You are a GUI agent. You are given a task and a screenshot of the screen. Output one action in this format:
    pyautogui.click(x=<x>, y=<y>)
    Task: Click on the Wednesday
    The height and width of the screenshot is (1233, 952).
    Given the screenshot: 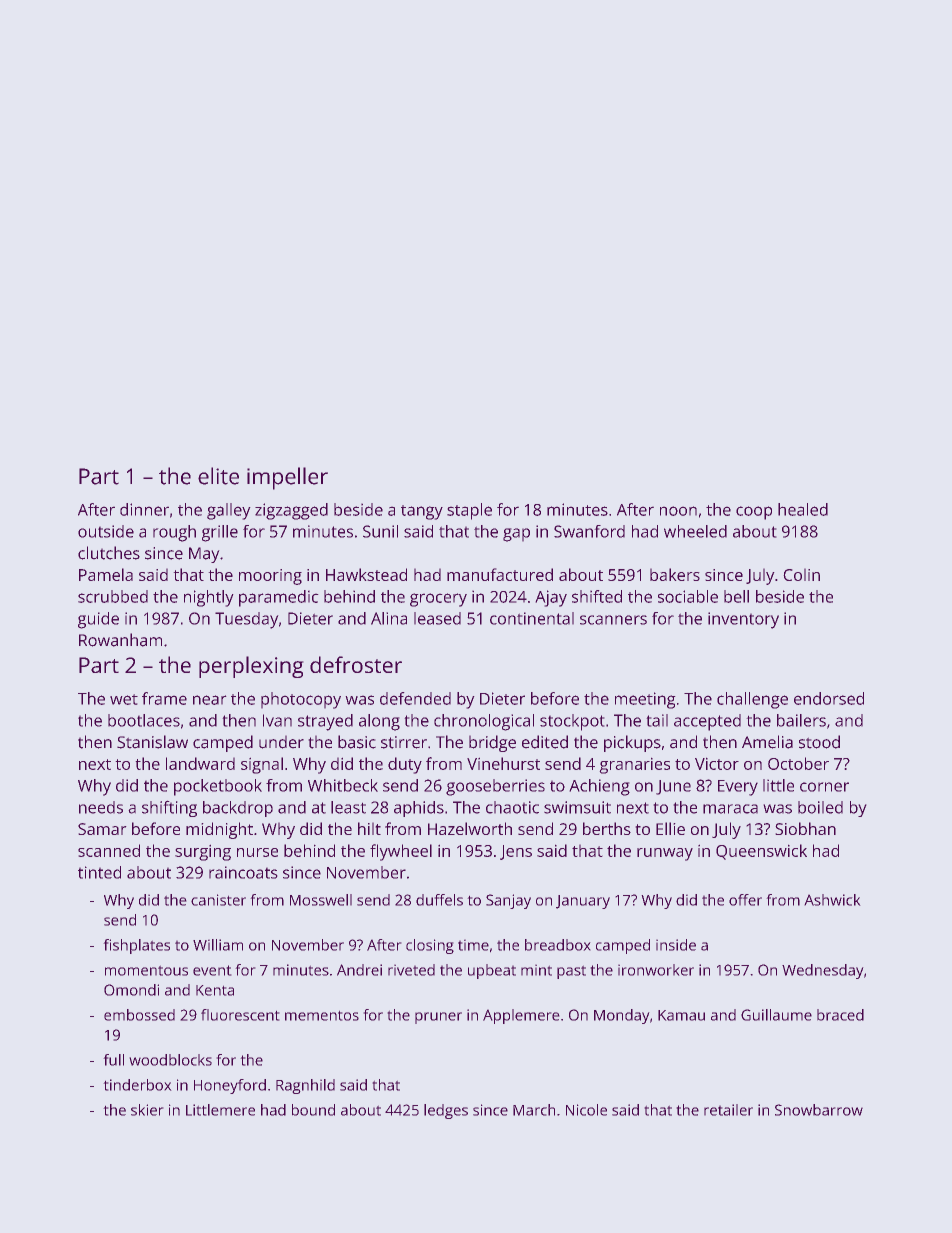 What is the action you would take?
    pyautogui.click(x=823, y=971)
